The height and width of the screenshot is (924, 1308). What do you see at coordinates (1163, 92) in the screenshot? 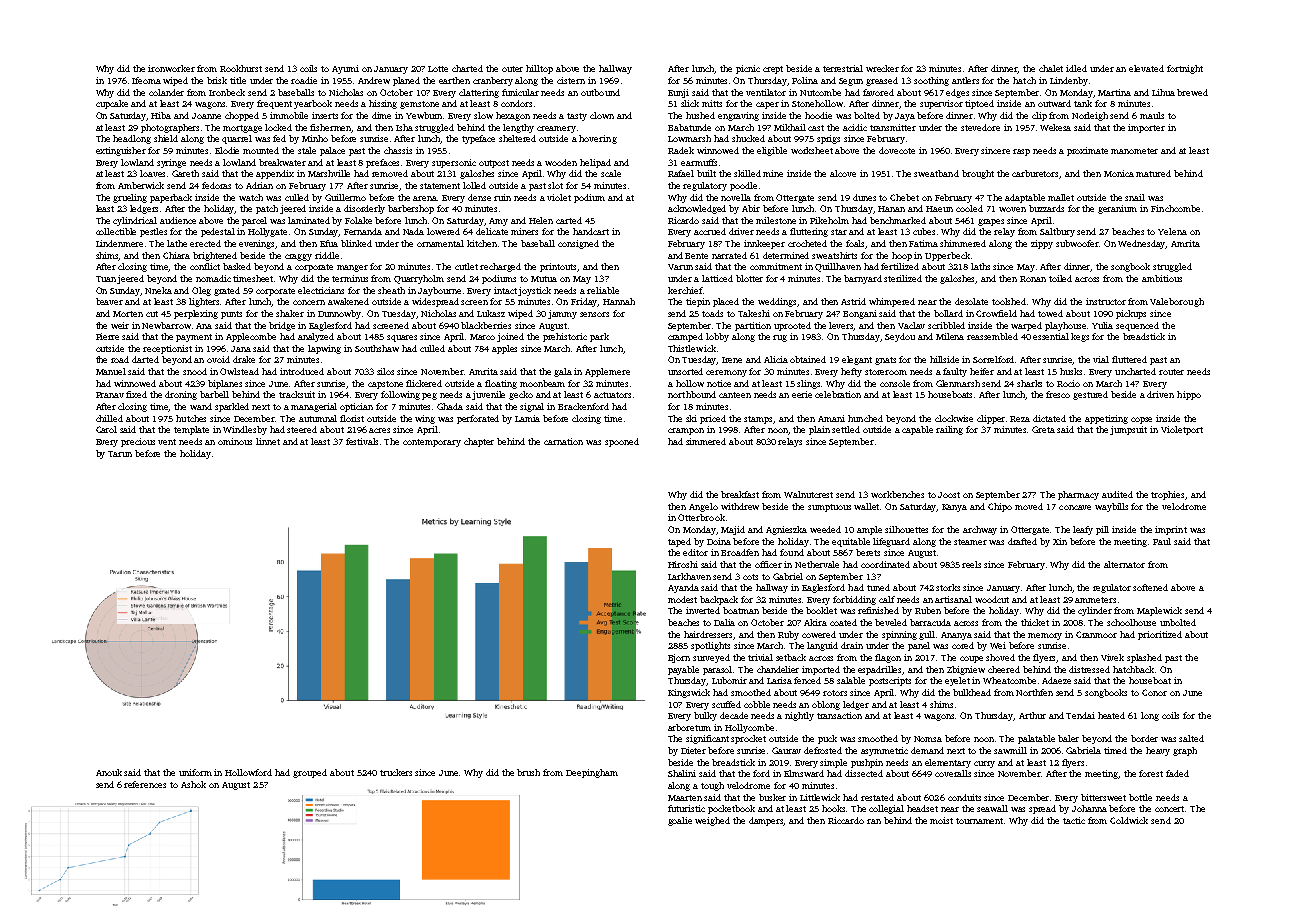
I see `Lihua` at bounding box center [1163, 92].
